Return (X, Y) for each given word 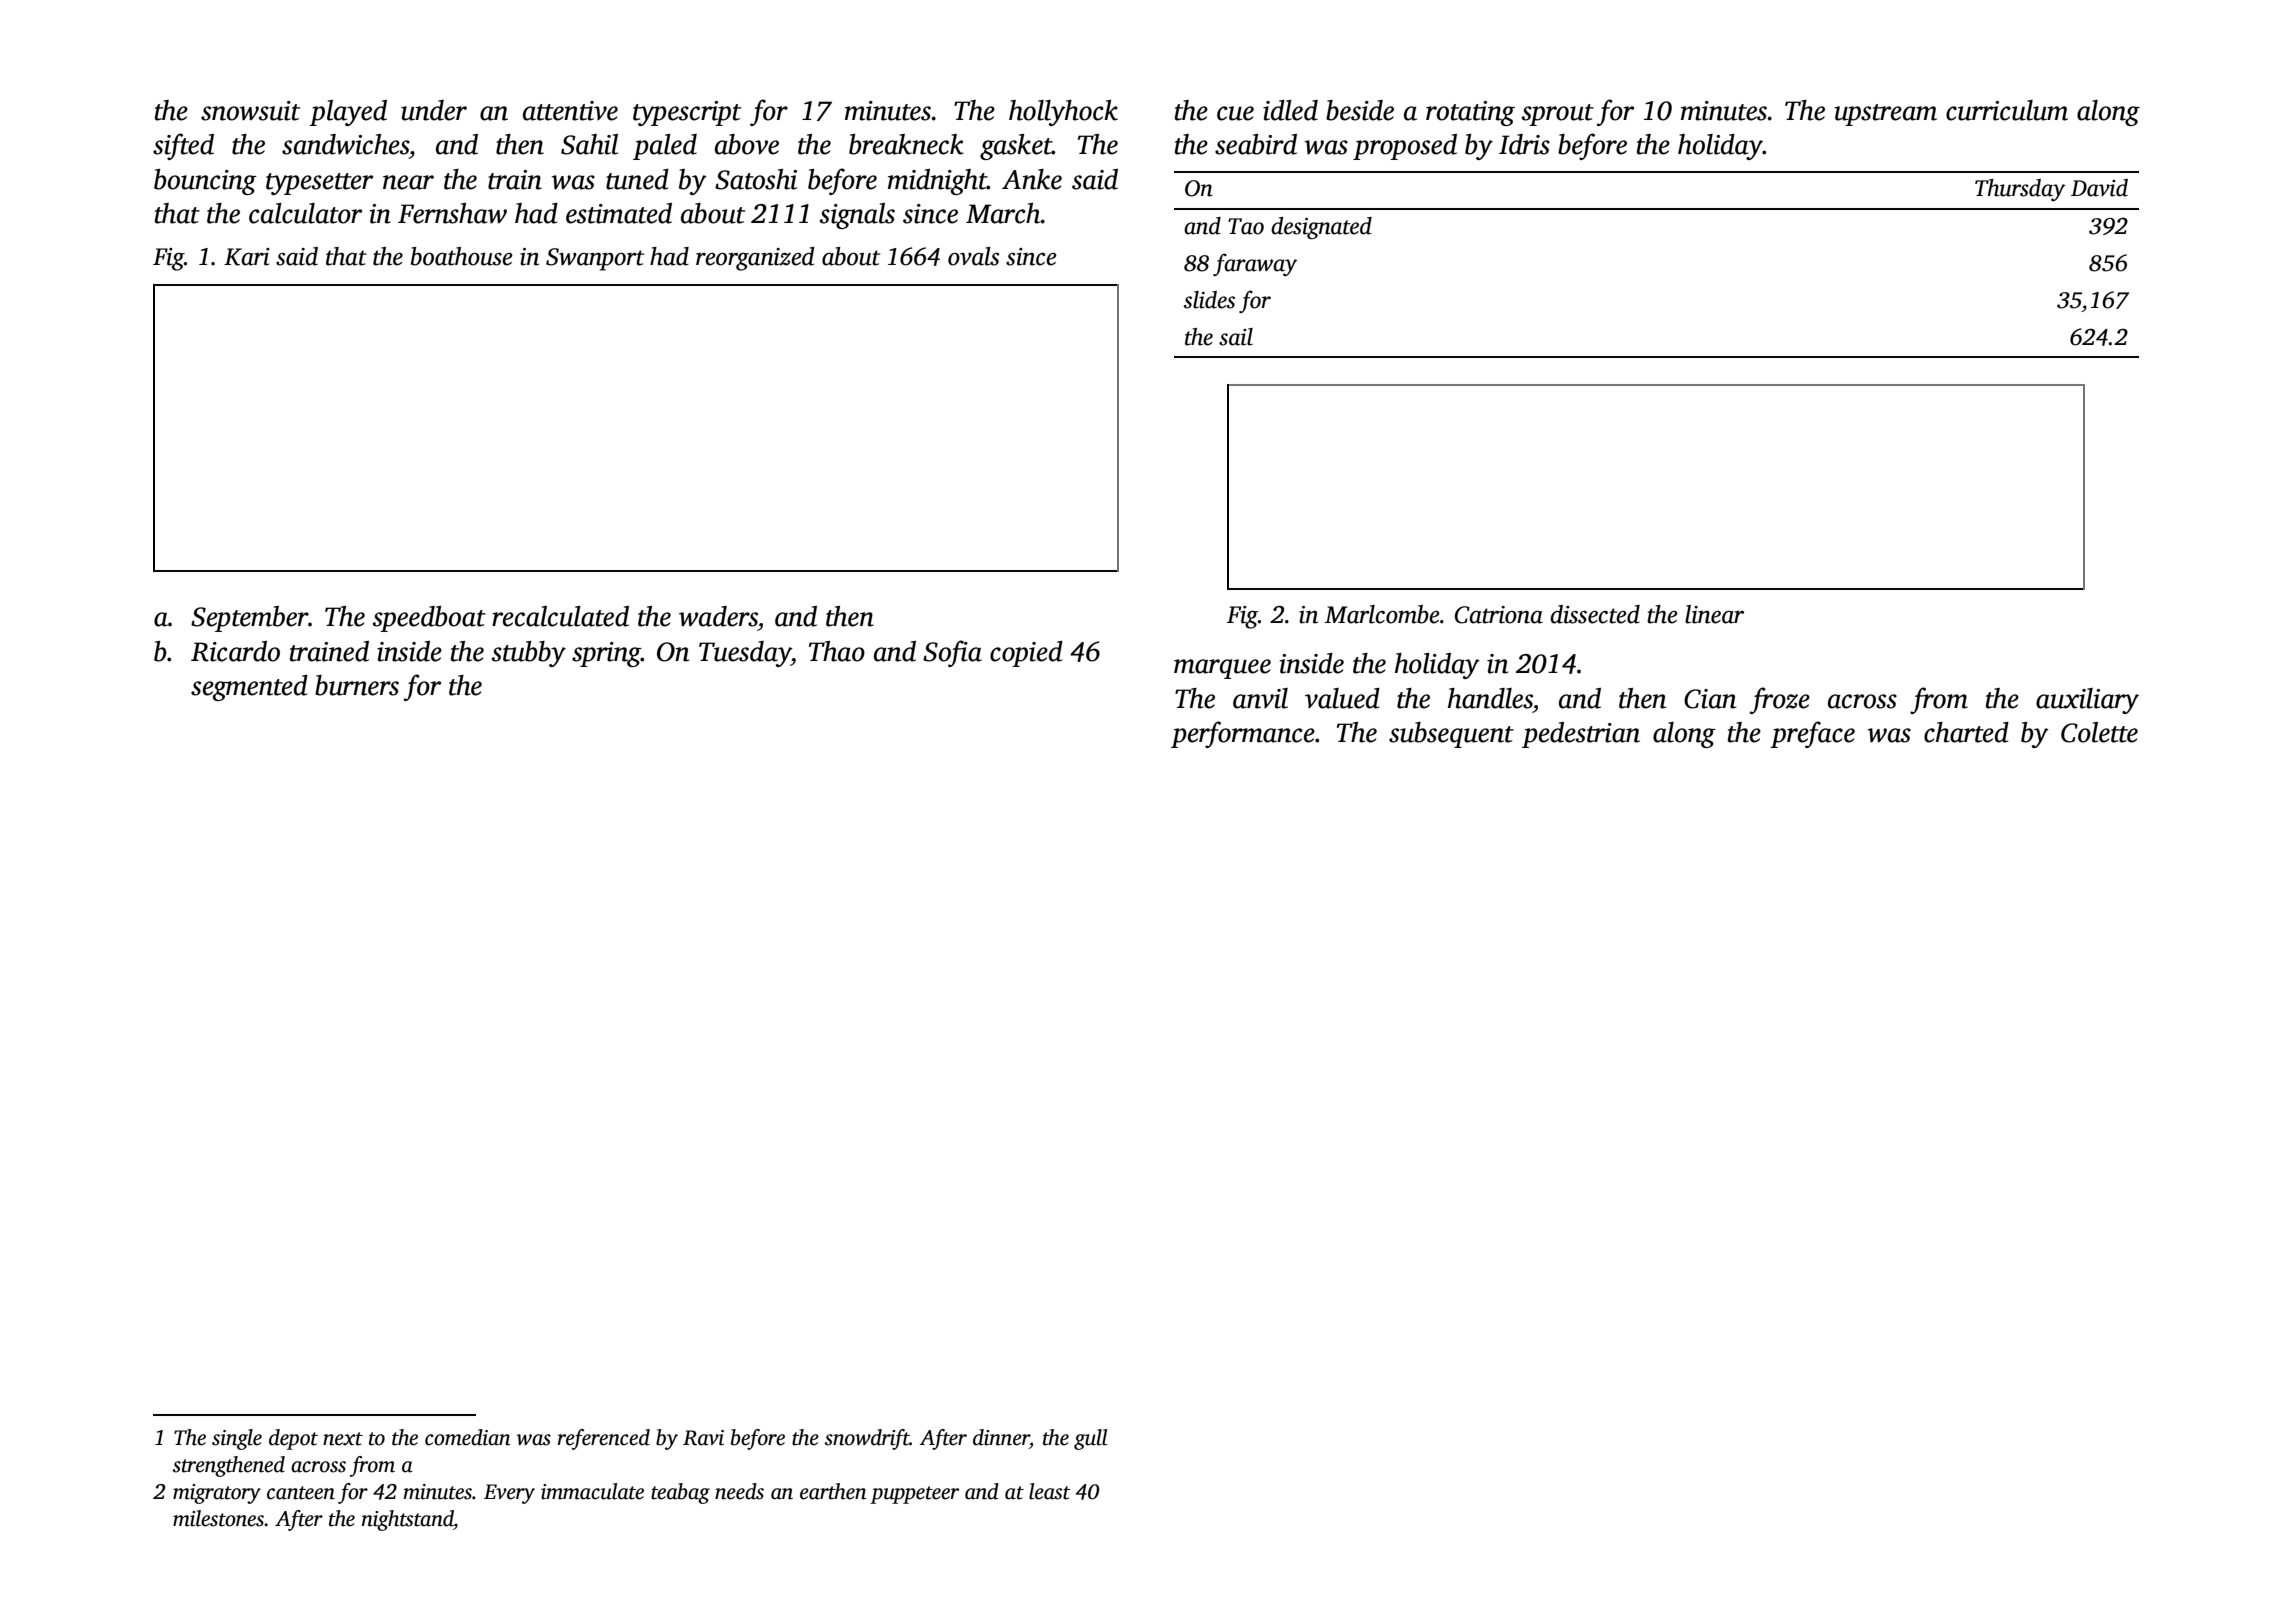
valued (1342, 698)
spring (606, 654)
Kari (247, 257)
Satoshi (756, 179)
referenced (604, 1439)
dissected (1595, 614)
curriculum (2007, 110)
